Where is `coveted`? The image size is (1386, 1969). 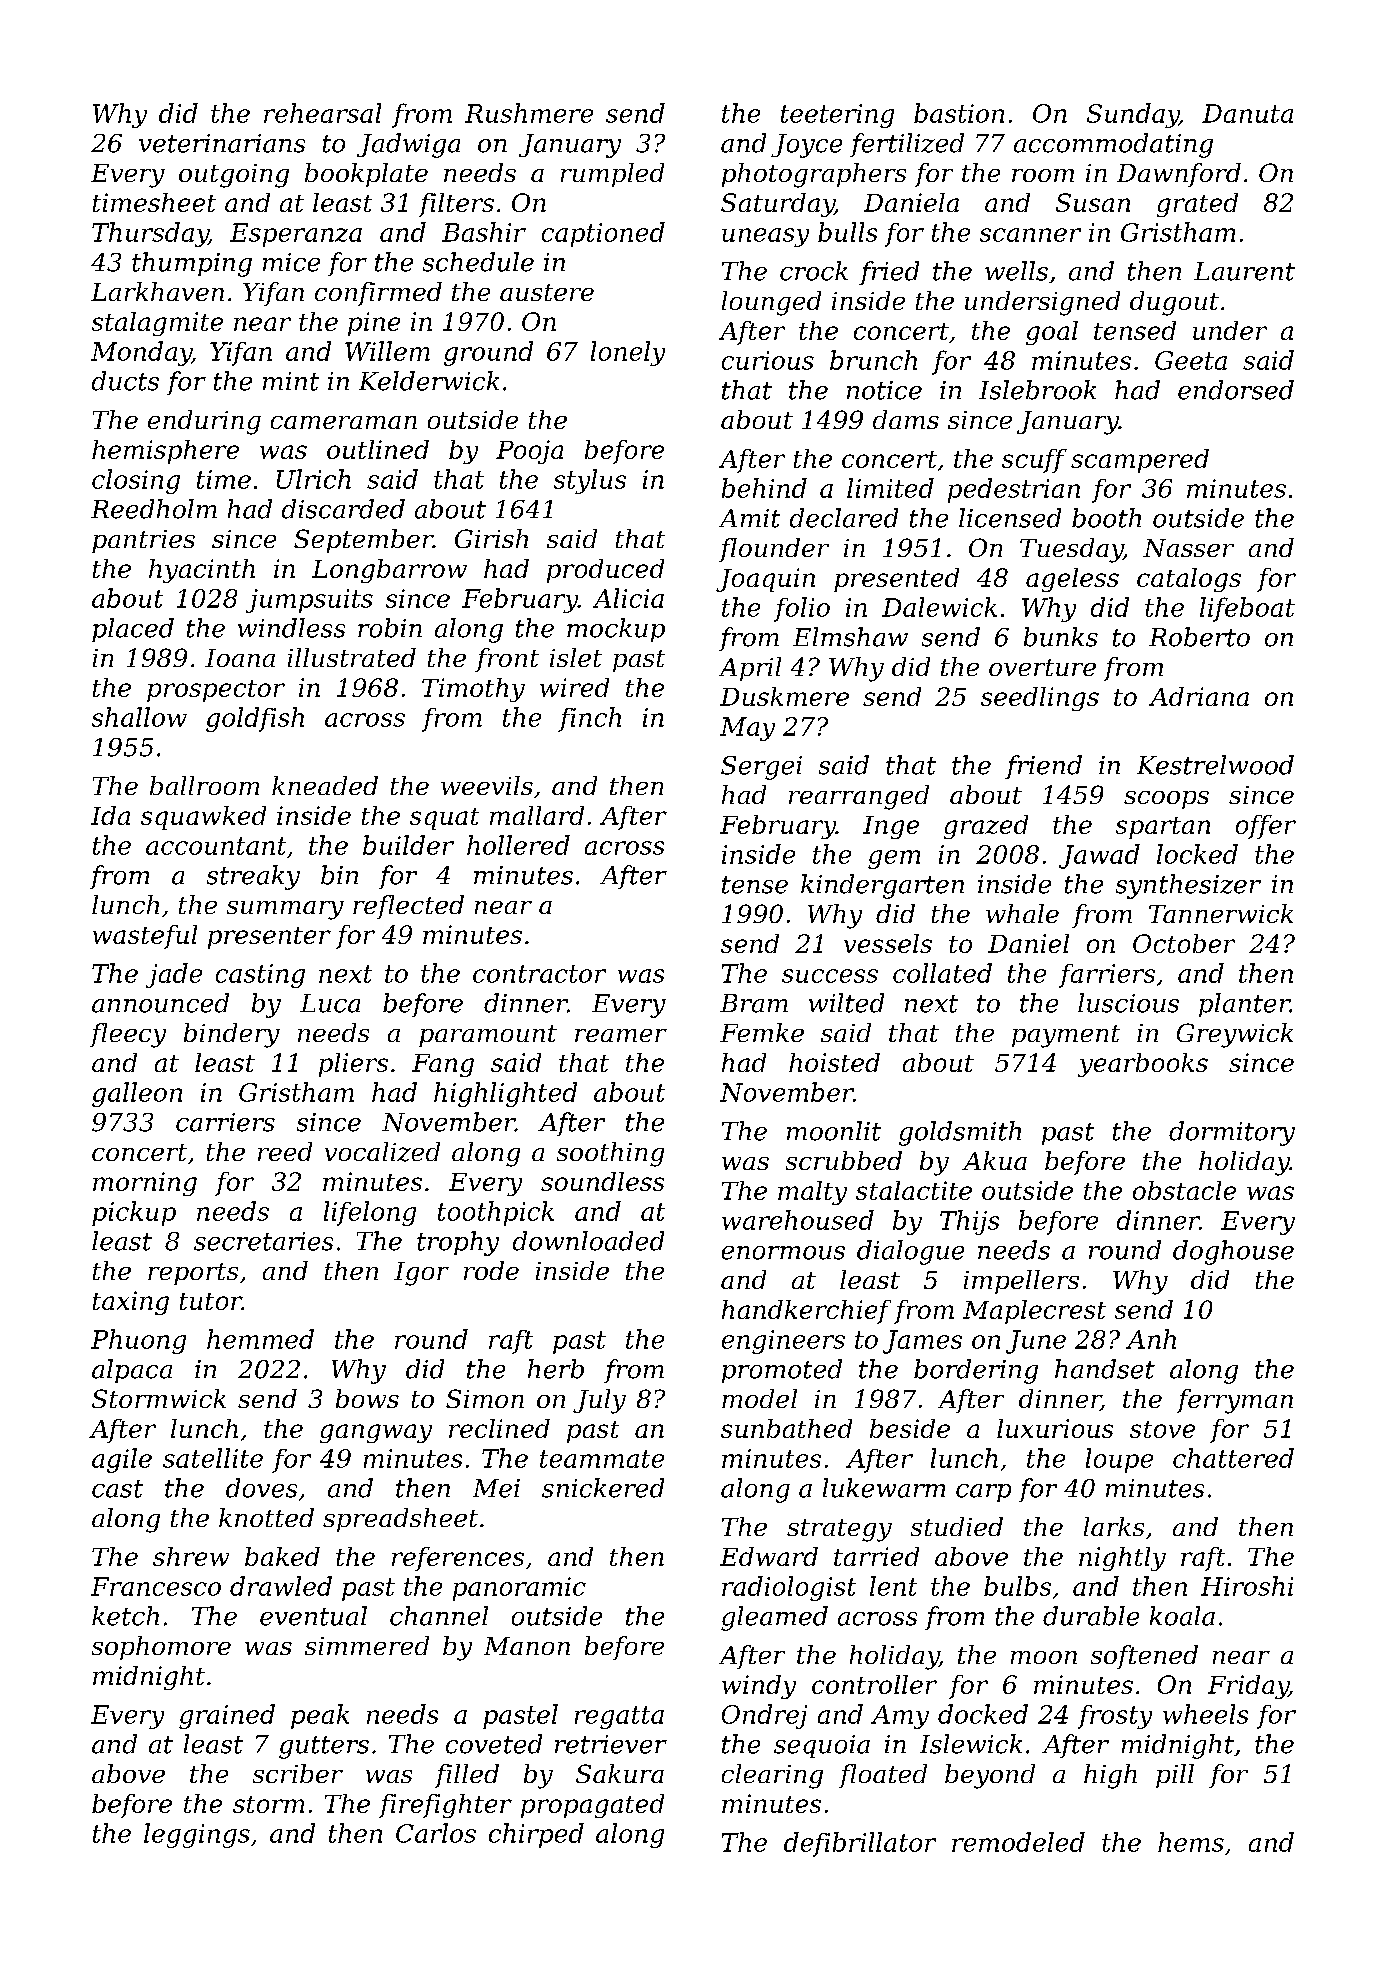
coveted is located at coordinates (494, 1744).
